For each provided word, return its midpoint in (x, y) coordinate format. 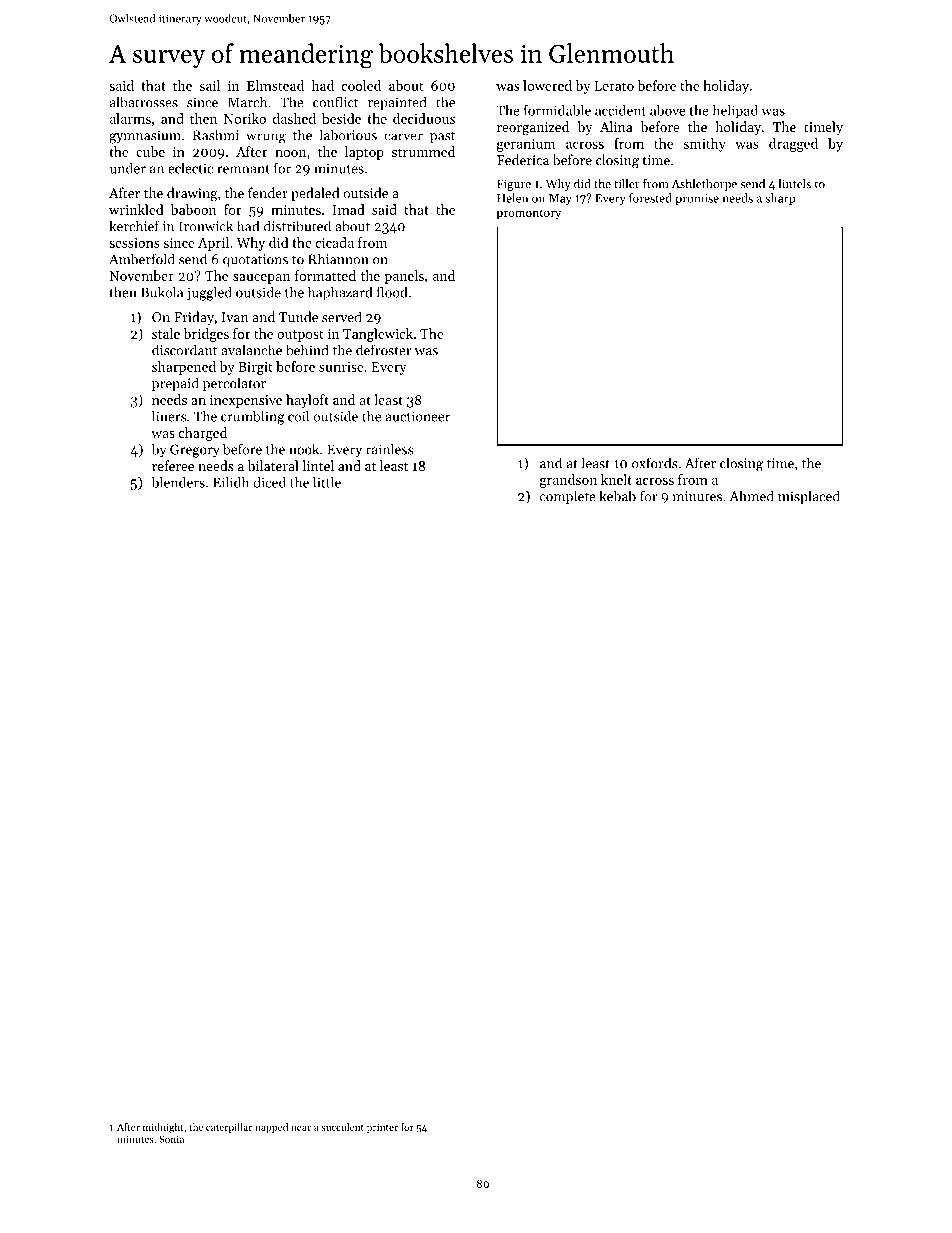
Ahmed (752, 496)
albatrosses (144, 102)
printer (382, 1128)
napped (271, 1128)
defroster (384, 350)
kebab (618, 496)
